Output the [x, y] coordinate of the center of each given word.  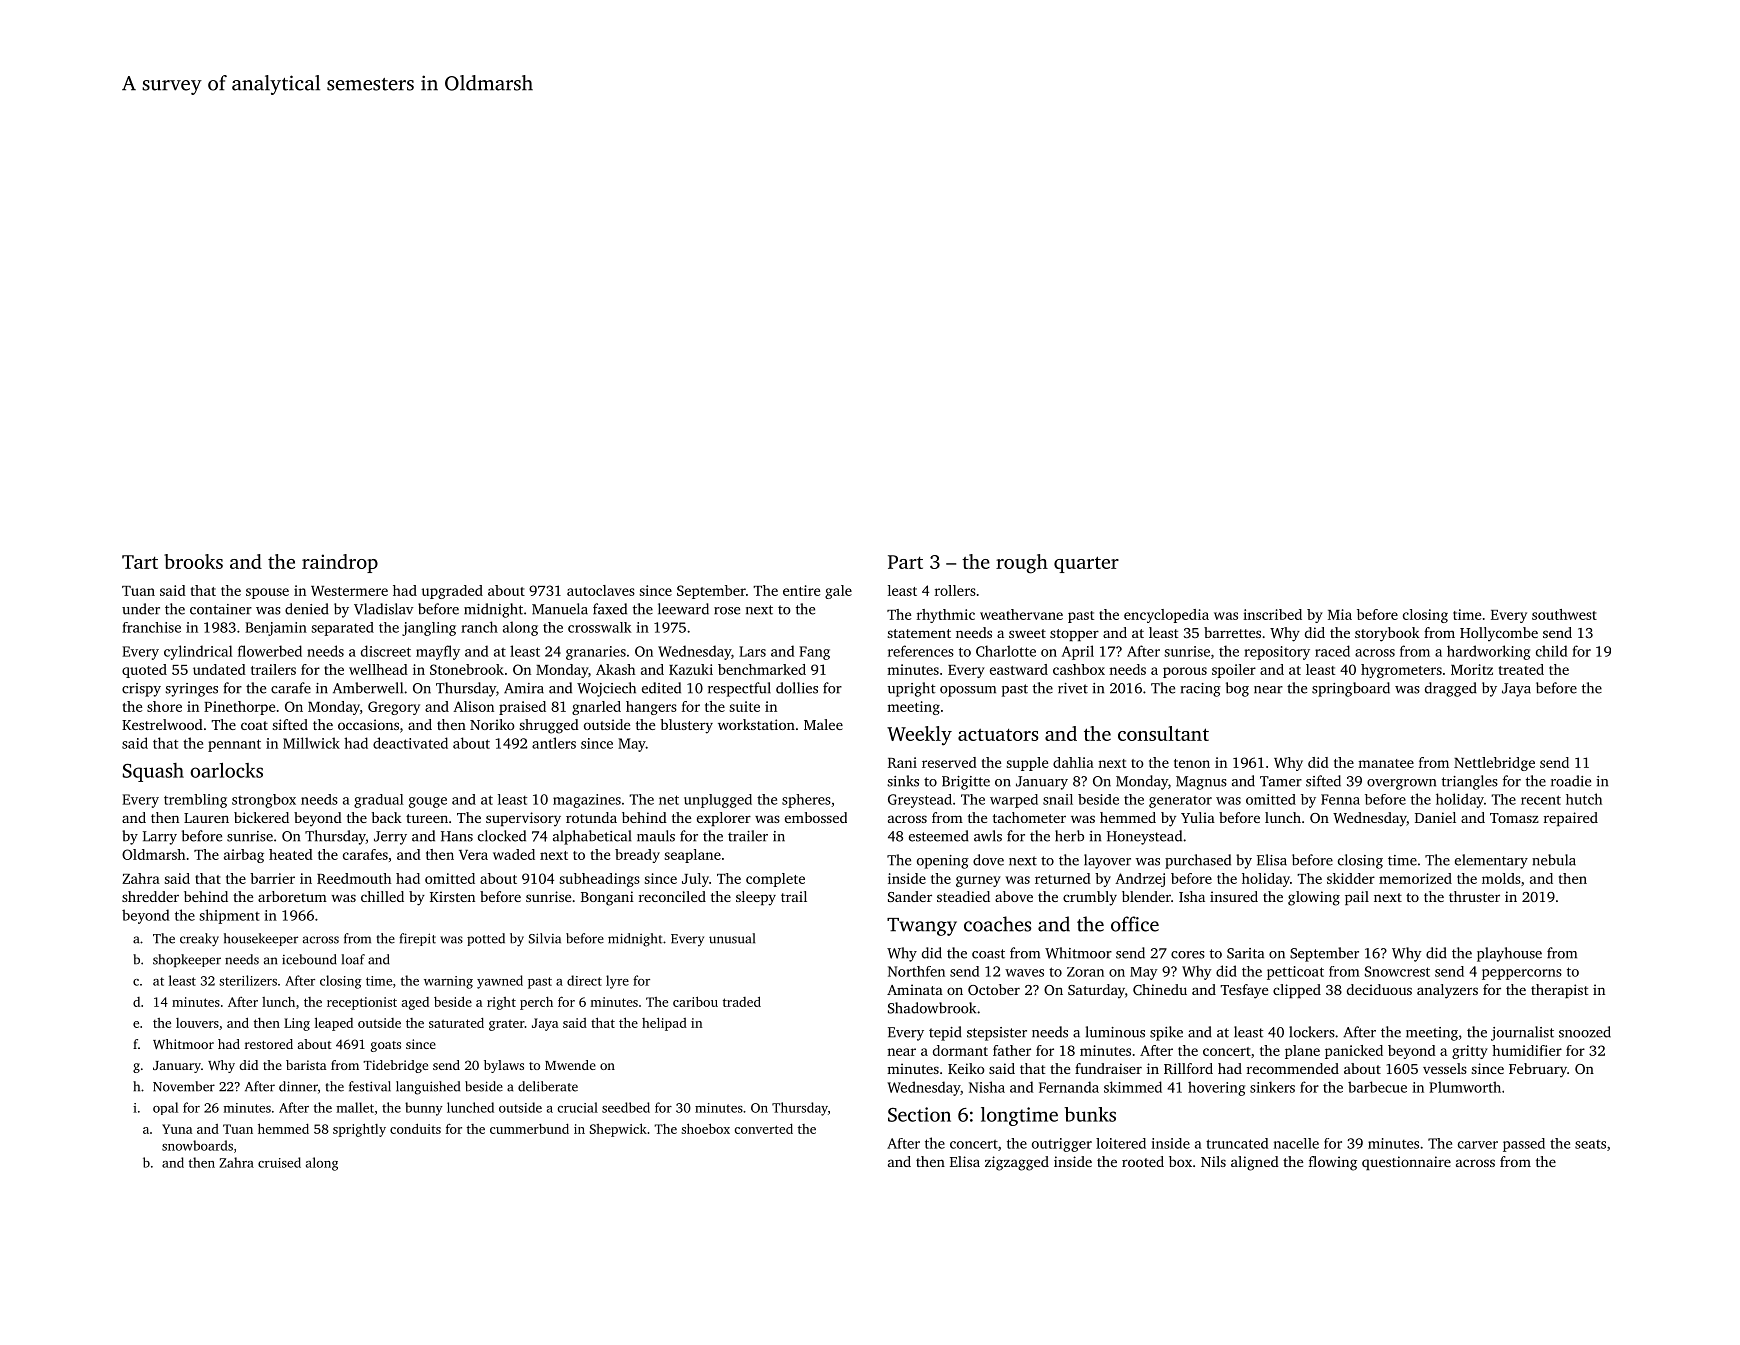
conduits [415, 1128]
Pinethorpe [239, 708]
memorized [1415, 878]
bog [1237, 689]
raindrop [340, 563]
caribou [695, 1001]
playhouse [1509, 954]
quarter [1086, 564]
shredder [150, 896]
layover [1107, 861]
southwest [1564, 614]
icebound [309, 959]
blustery [687, 726]
